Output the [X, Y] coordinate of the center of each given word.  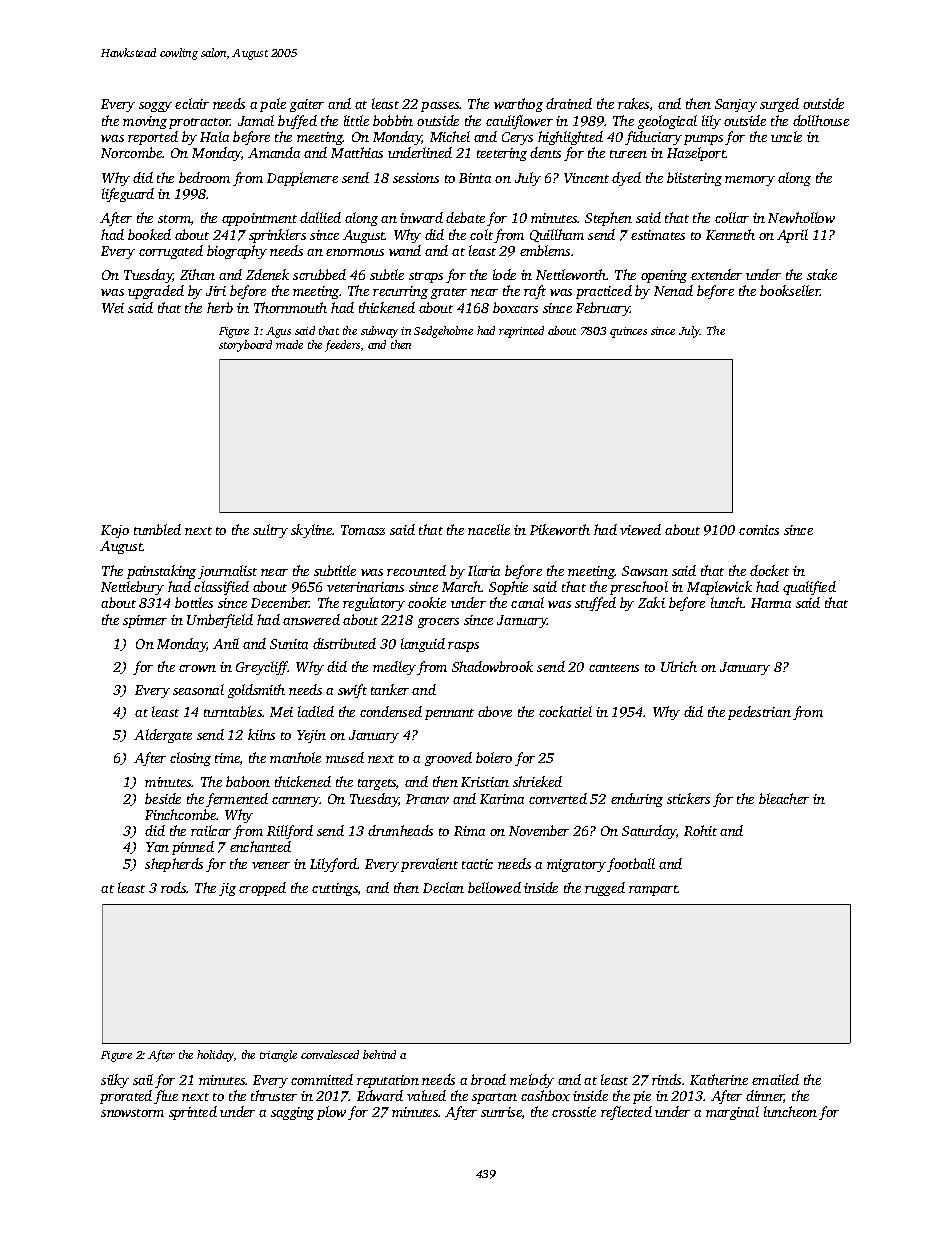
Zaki [651, 602]
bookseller [790, 290]
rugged [605, 889]
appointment [259, 219]
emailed [775, 1079]
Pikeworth [560, 529]
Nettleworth [571, 274]
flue [166, 1097]
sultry [270, 531]
